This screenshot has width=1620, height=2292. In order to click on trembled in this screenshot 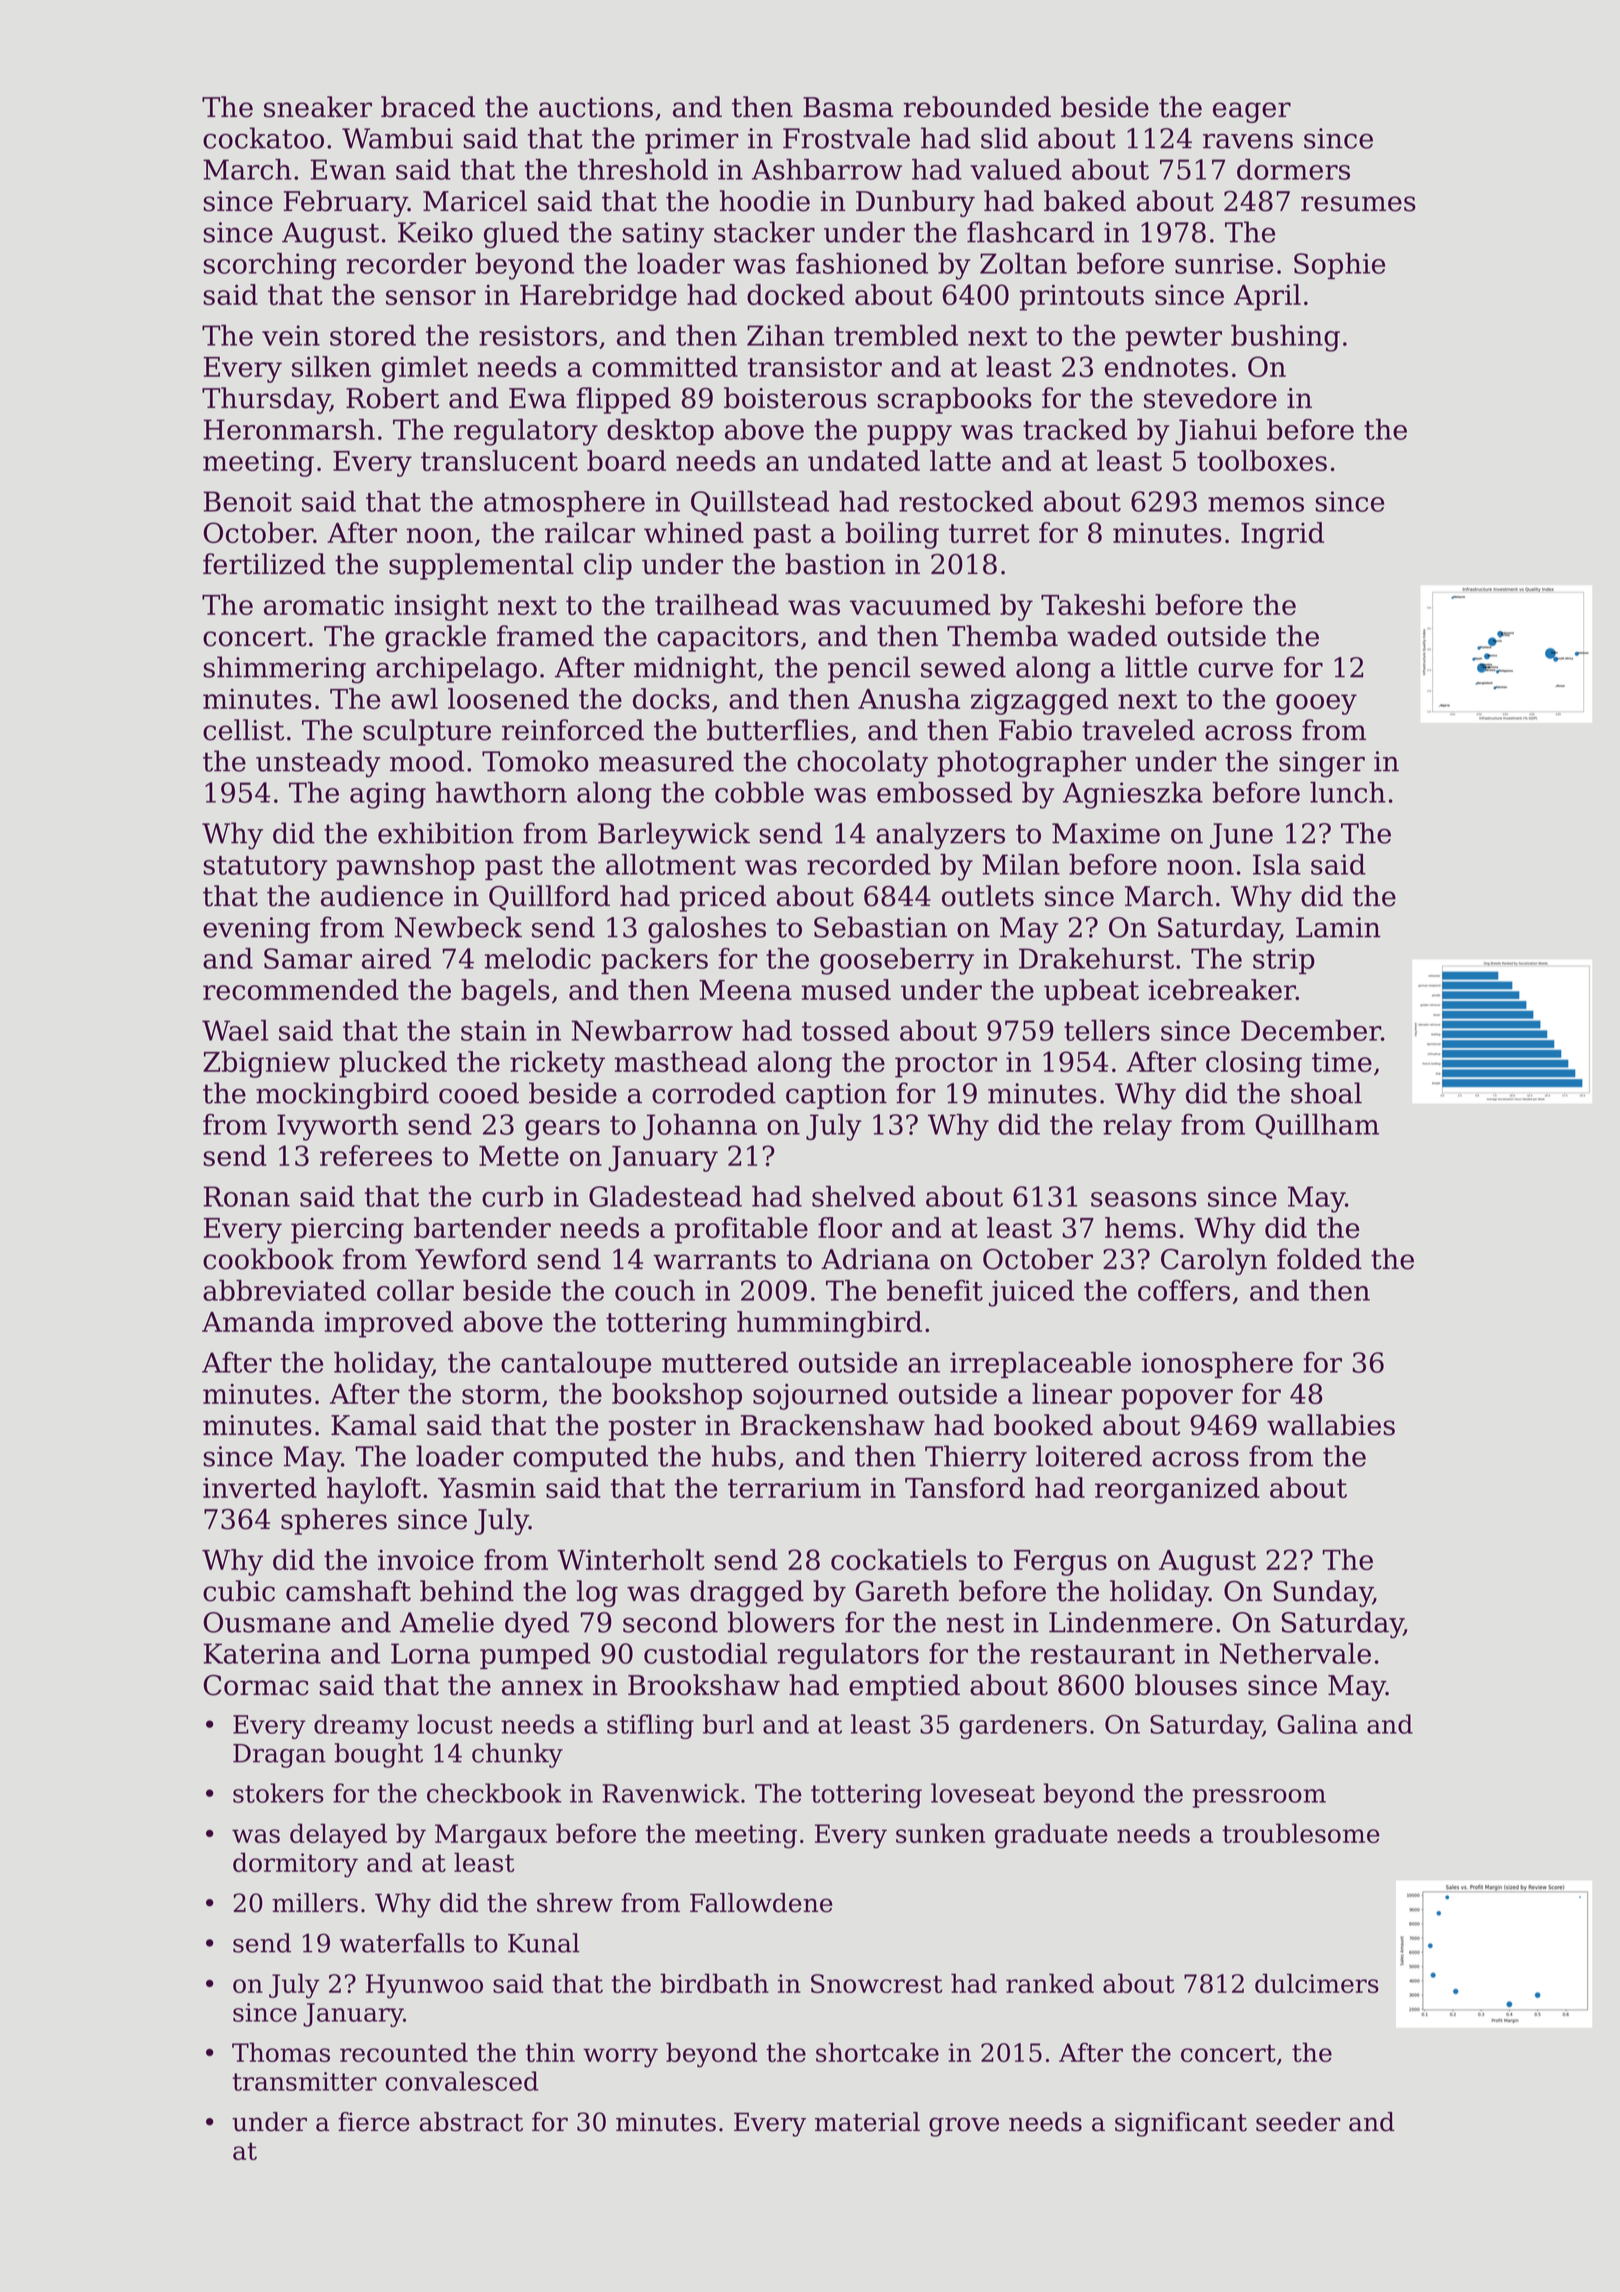, I will do `click(896, 335)`.
